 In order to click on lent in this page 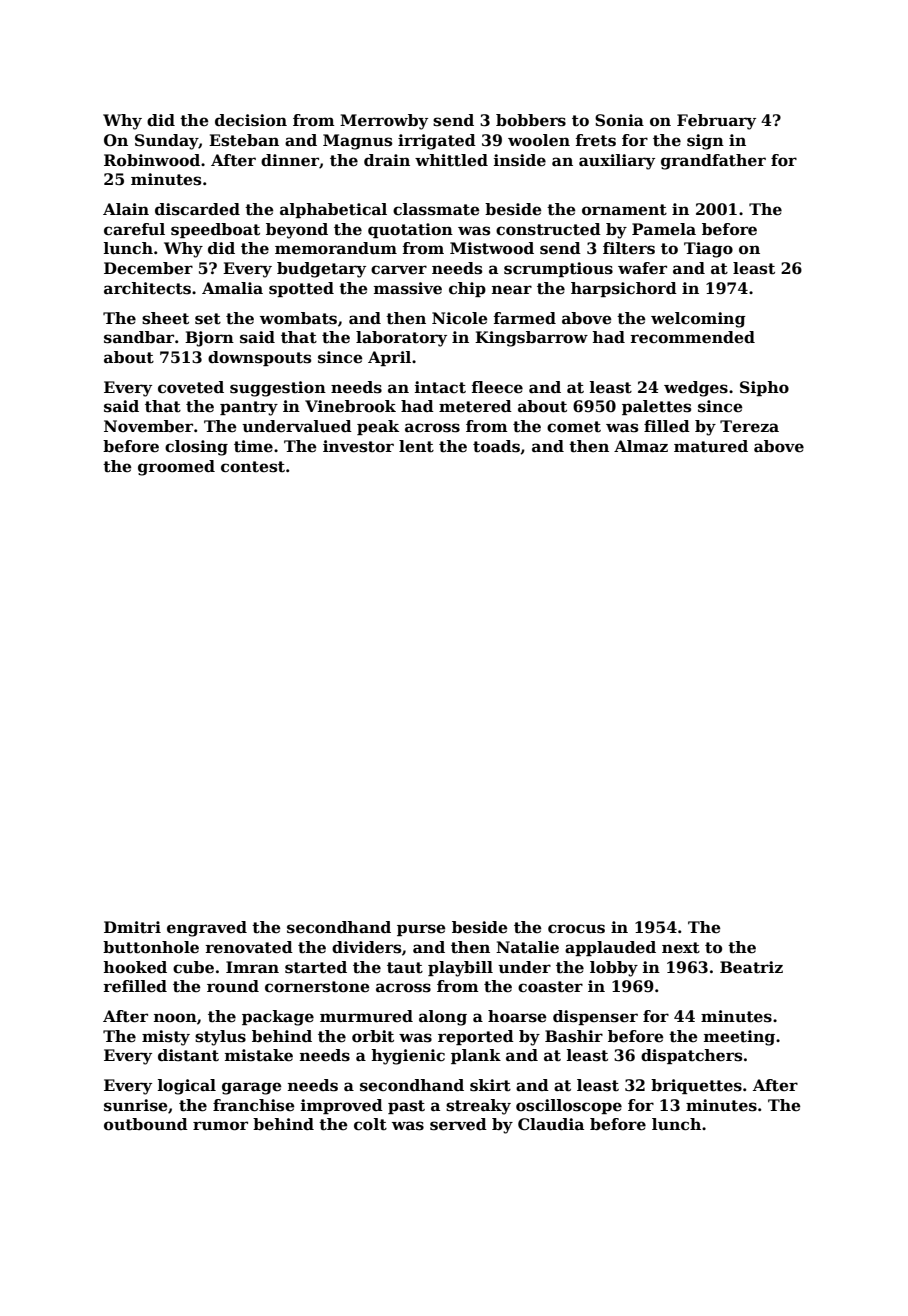, I will do `click(416, 446)`.
